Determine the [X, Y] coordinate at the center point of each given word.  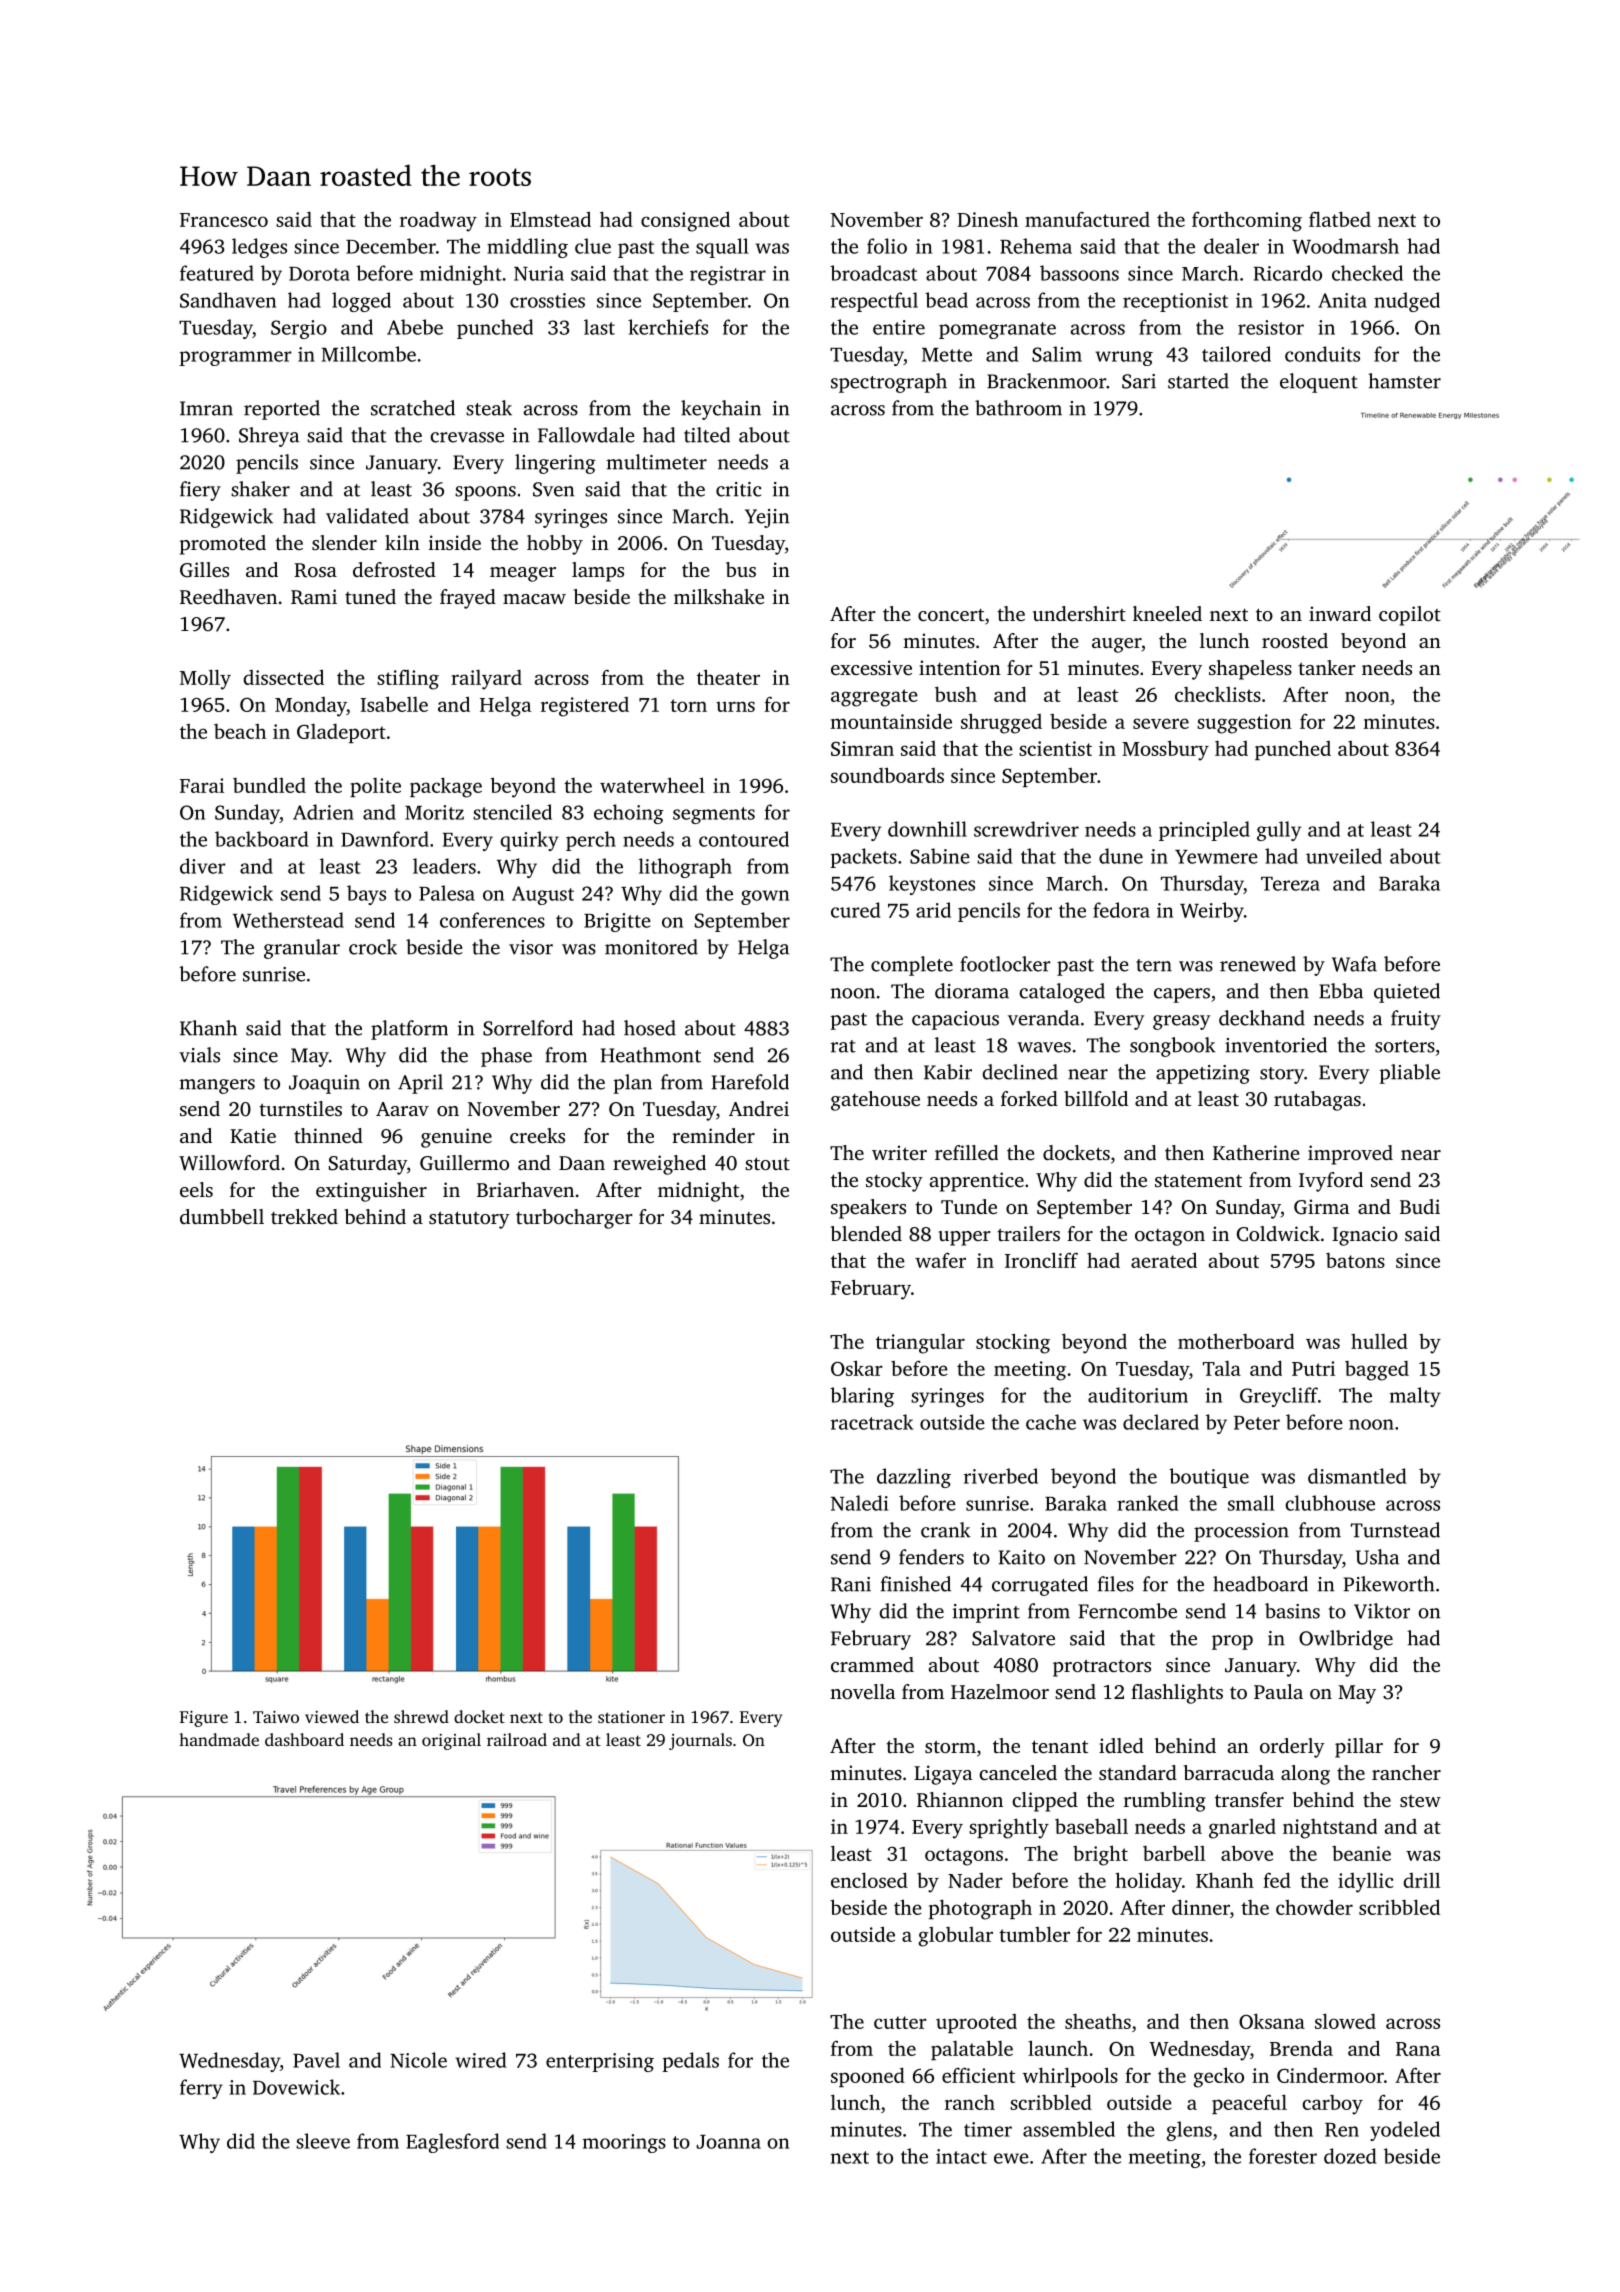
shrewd [421, 1716]
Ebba [1341, 991]
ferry [201, 2089]
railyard [486, 680]
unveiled [1344, 856]
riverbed [1001, 1476]
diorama [972, 991]
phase [506, 1057]
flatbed [1340, 219]
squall [722, 248]
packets [863, 858]
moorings [624, 2143]
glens [1189, 2131]
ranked [1147, 1503]
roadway [438, 222]
